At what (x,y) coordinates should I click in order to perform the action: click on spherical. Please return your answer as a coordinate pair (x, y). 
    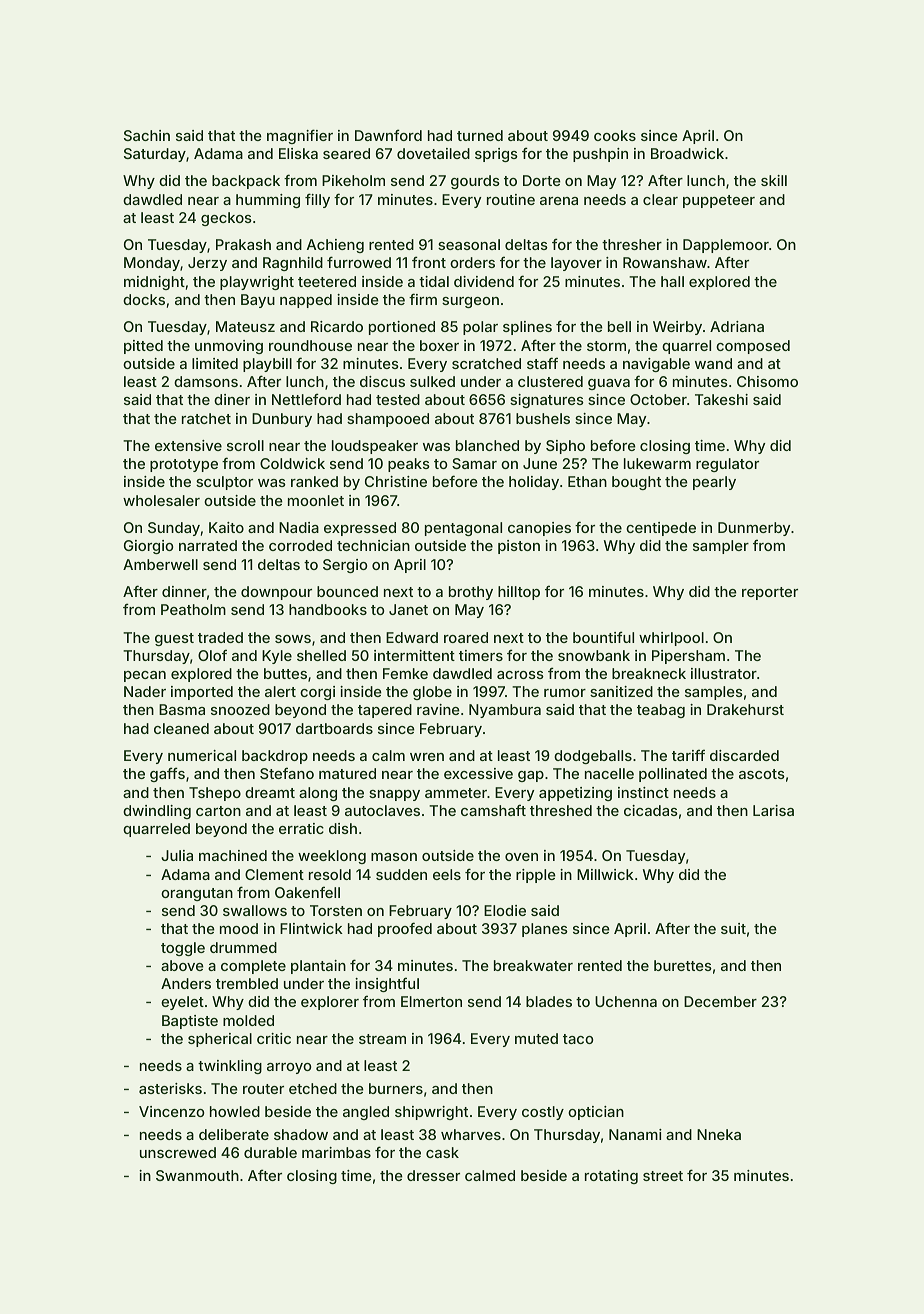
    Looking at the image, I should click on (220, 1040).
